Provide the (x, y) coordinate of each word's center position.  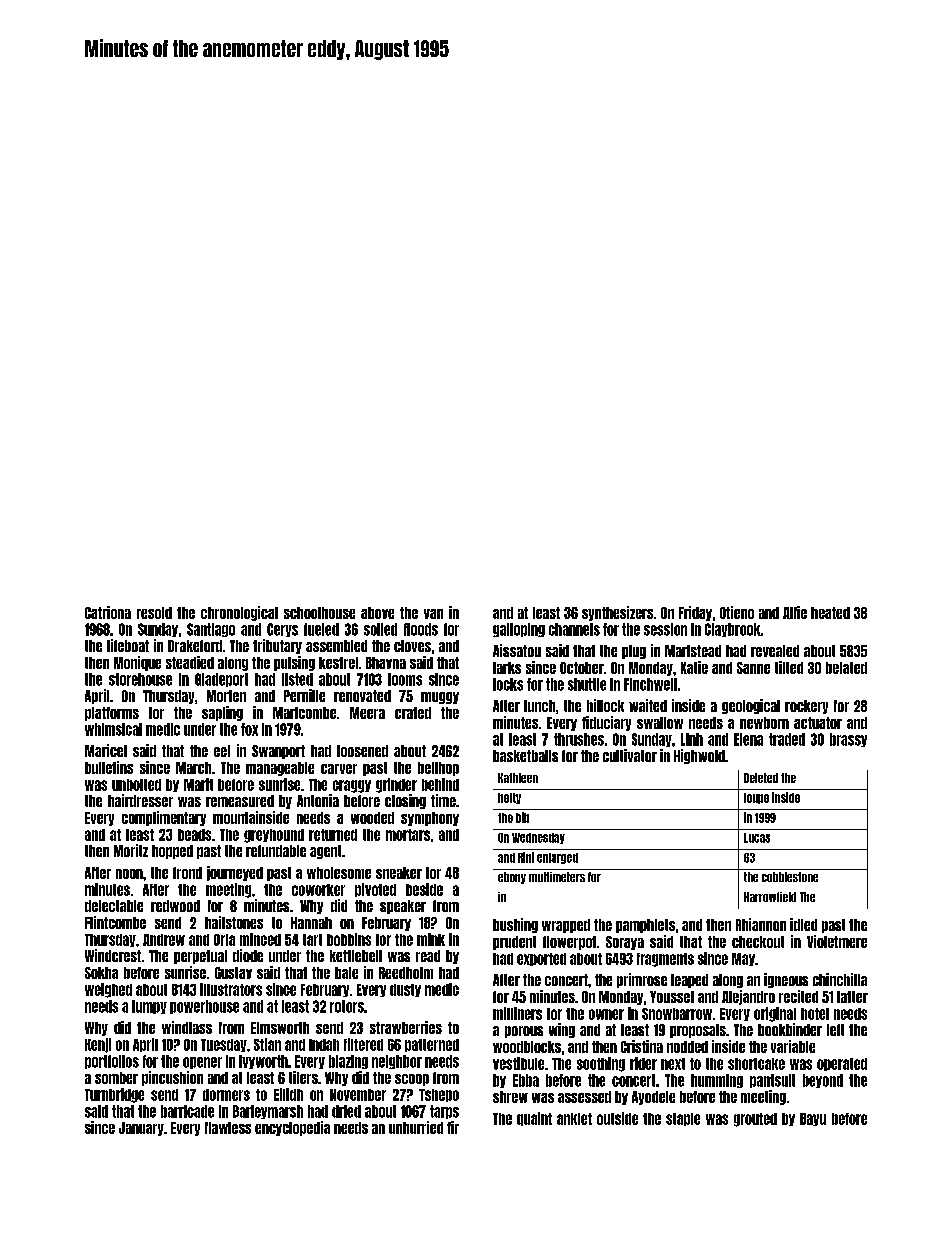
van (433, 614)
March (193, 768)
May (743, 959)
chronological (239, 613)
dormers (226, 1095)
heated (830, 613)
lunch (539, 706)
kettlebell (356, 956)
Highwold (699, 756)
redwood (175, 906)
